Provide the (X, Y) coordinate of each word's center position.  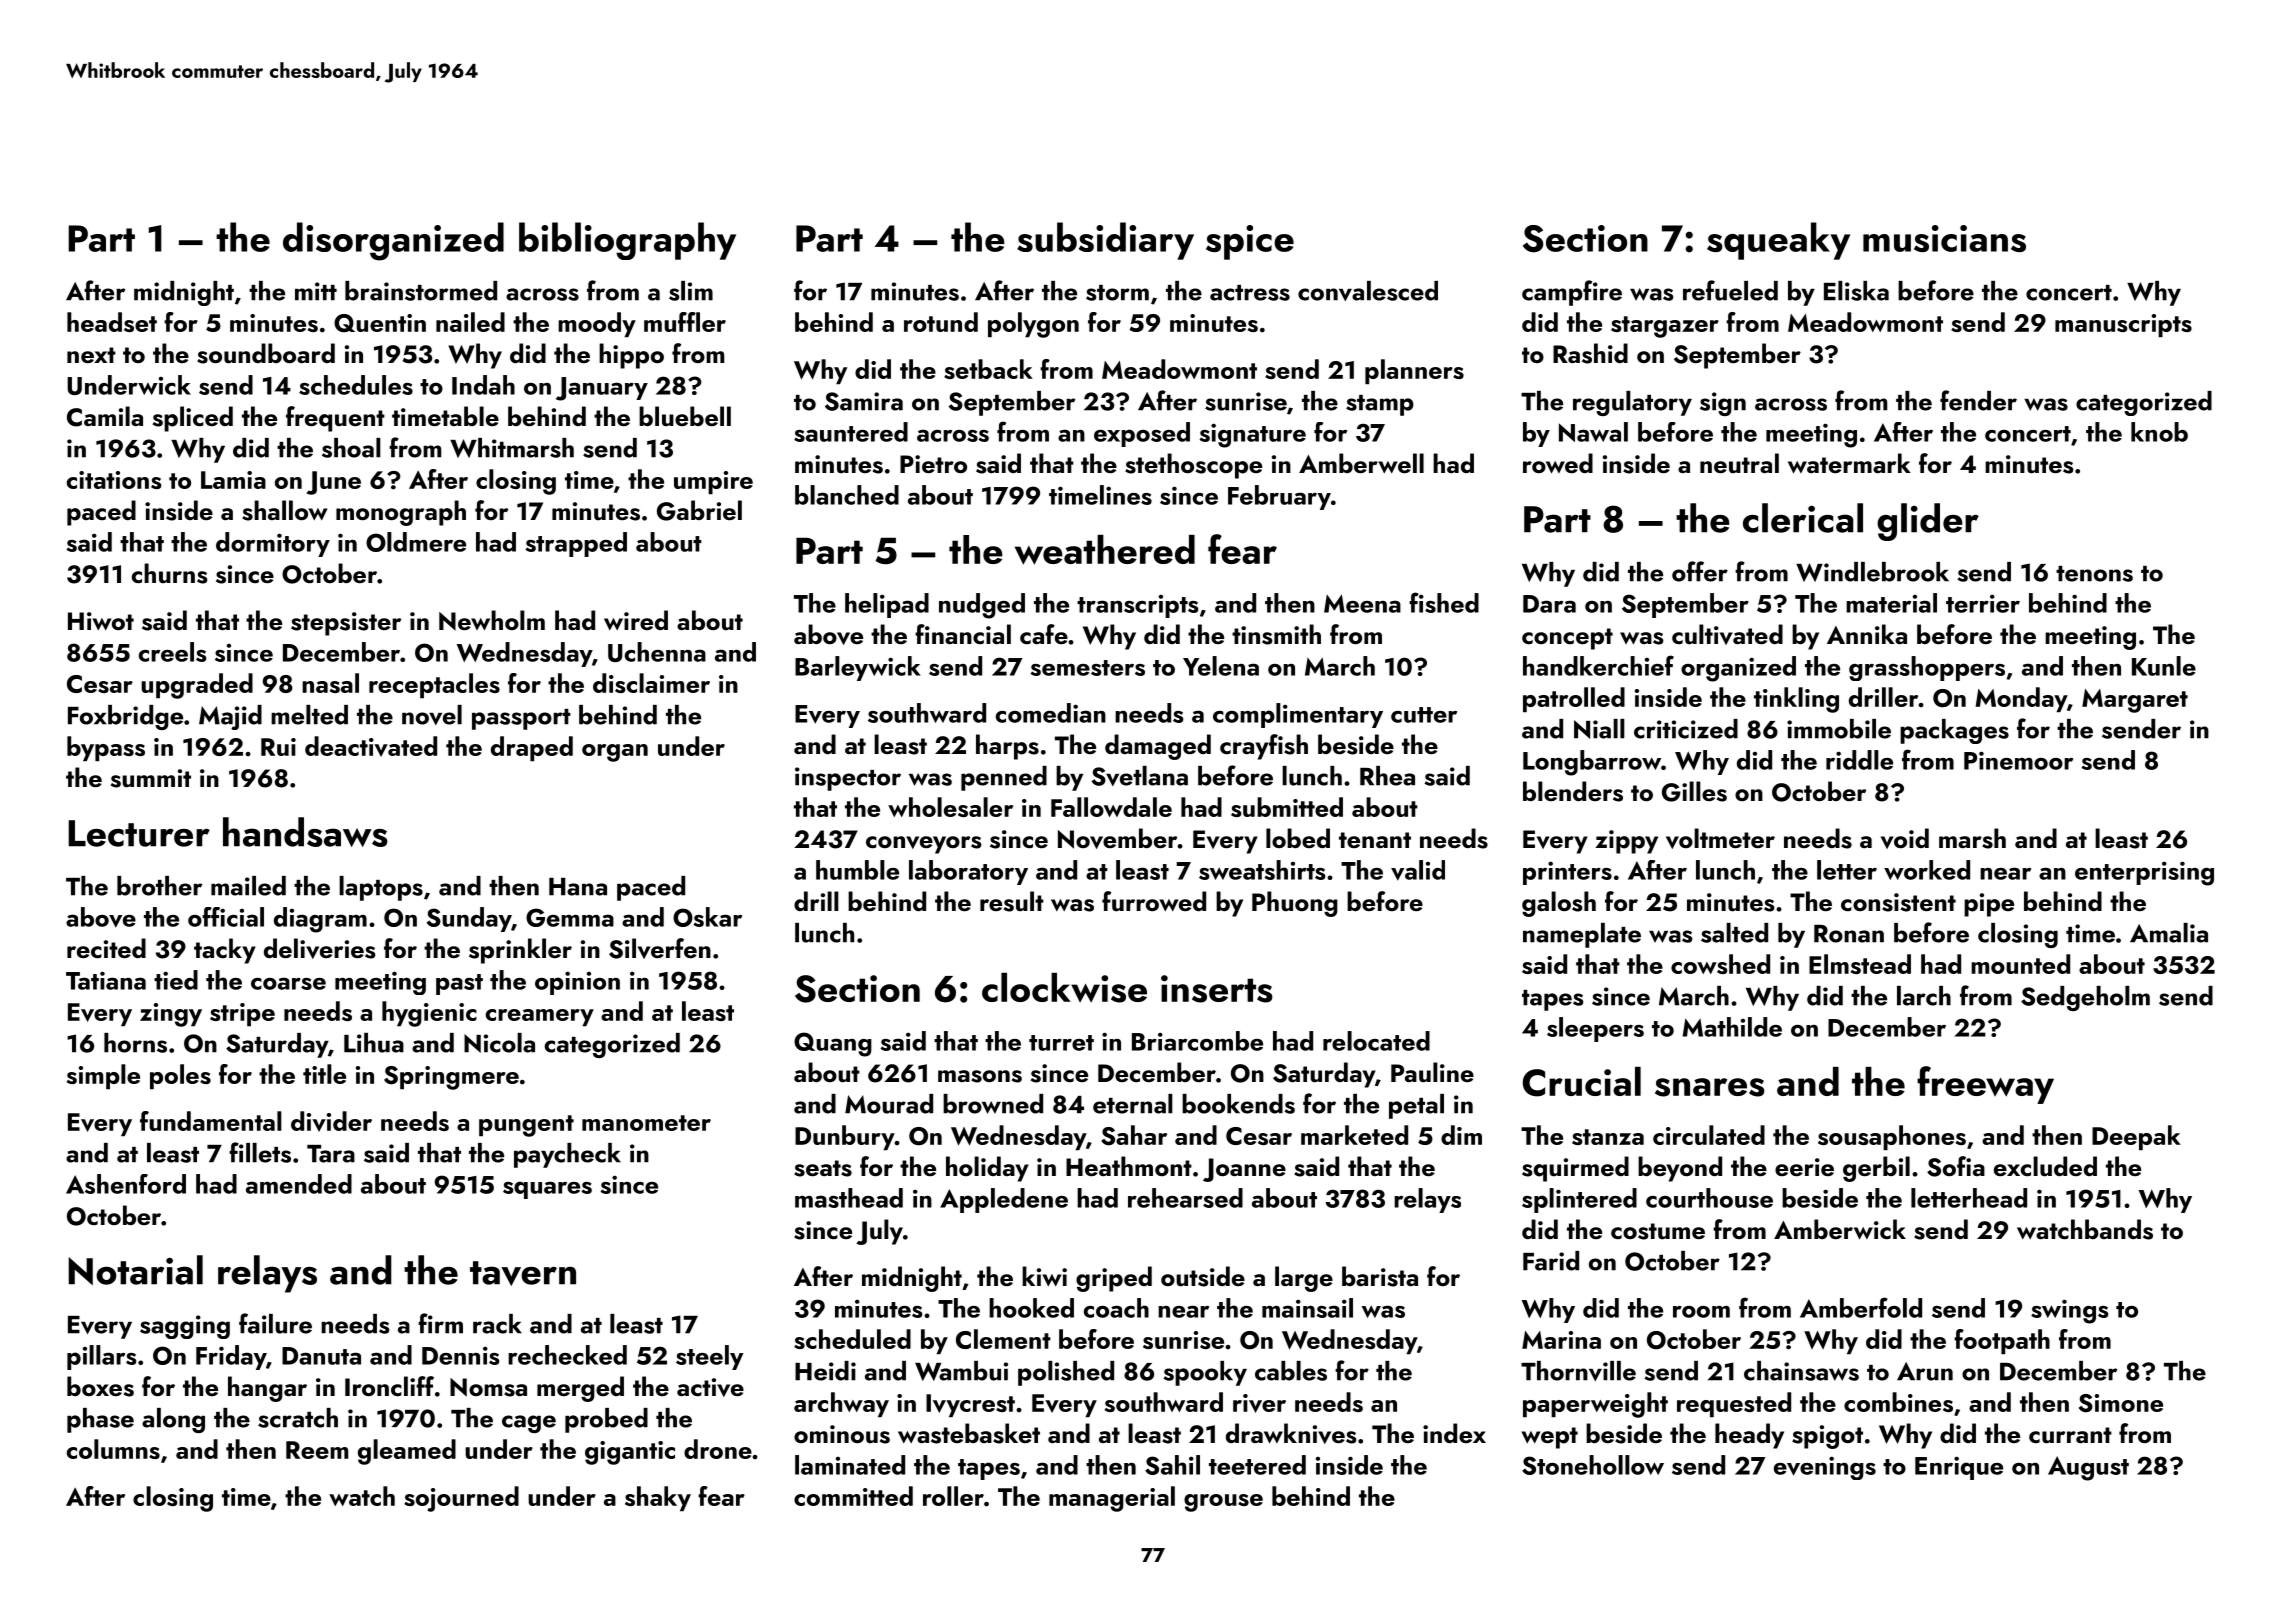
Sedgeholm (2085, 998)
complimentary (1298, 715)
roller (953, 1496)
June (334, 483)
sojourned (461, 1499)
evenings (1825, 1468)
